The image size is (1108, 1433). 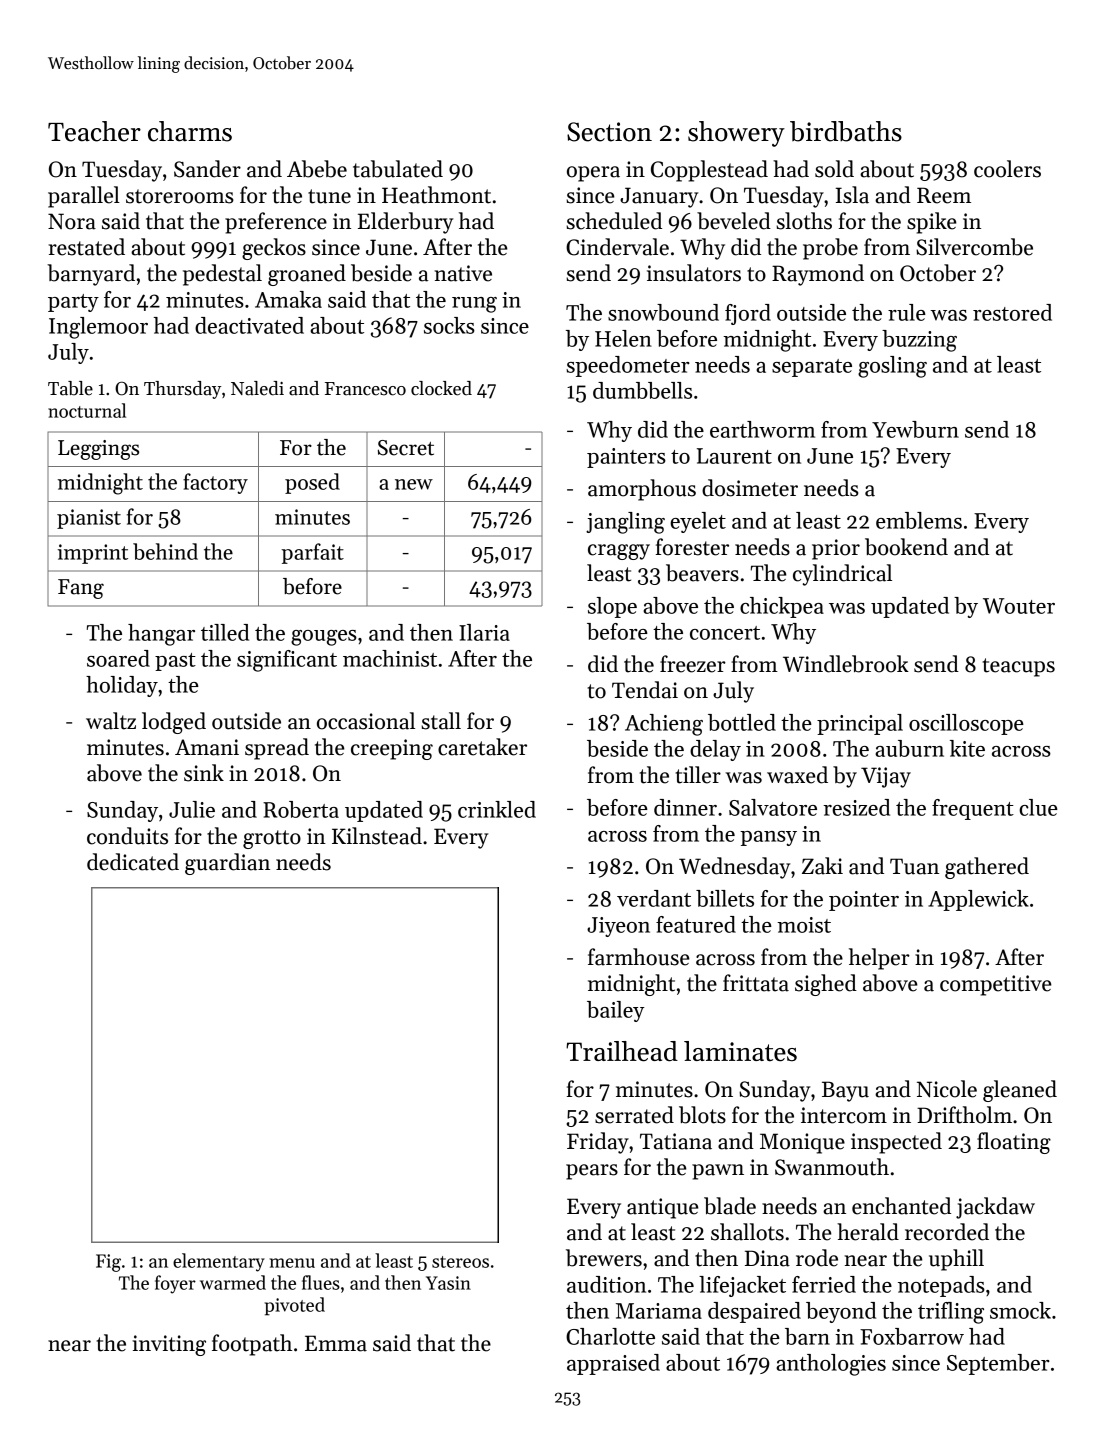 What do you see at coordinates (1012, 312) in the screenshot?
I see `restored` at bounding box center [1012, 312].
